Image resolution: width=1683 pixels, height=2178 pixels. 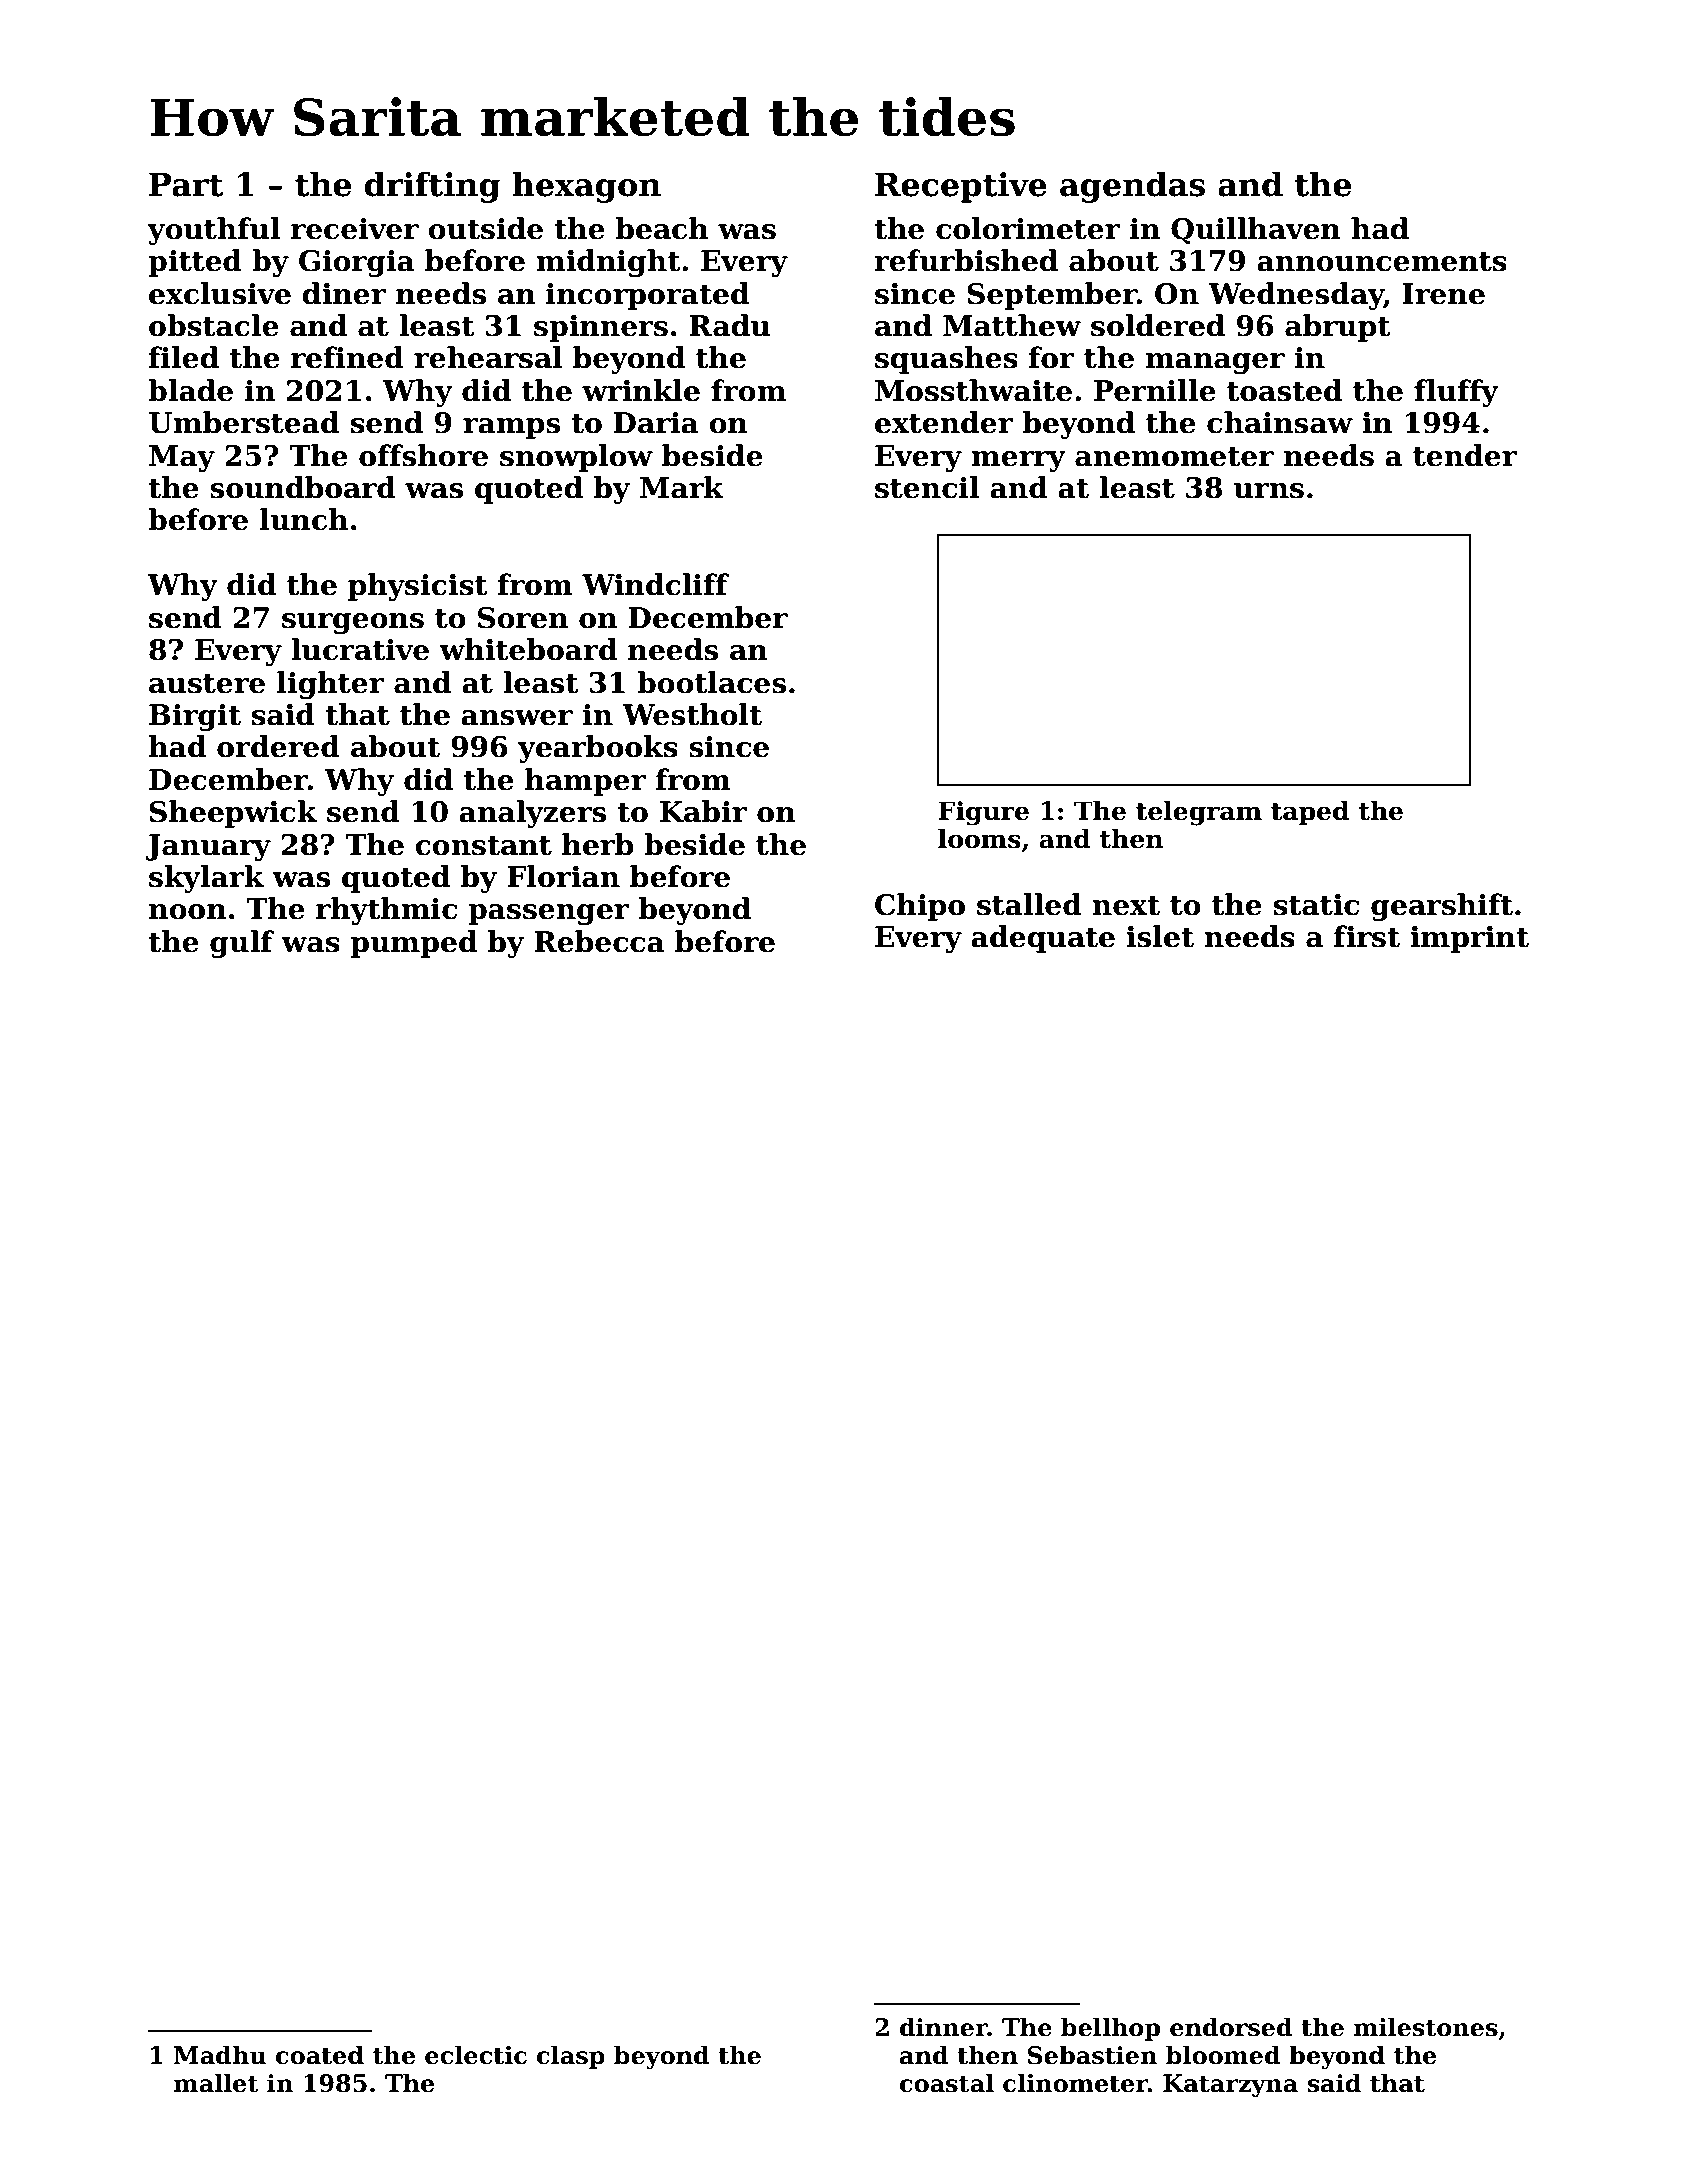 What do you see at coordinates (532, 814) in the screenshot?
I see `analyzers` at bounding box center [532, 814].
